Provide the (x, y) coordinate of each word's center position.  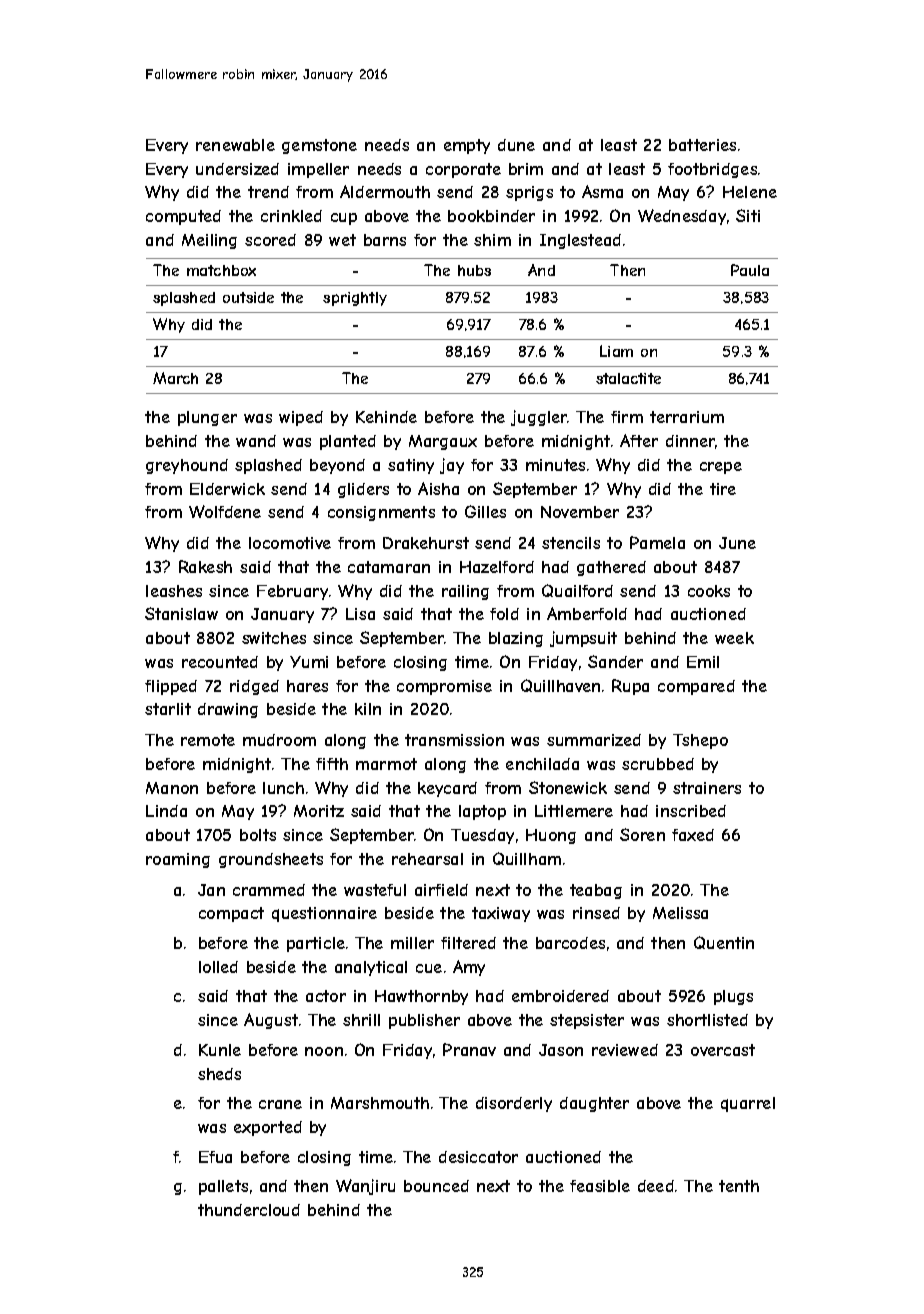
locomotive (290, 543)
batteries (702, 145)
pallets (223, 1187)
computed (183, 217)
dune (516, 145)
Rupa (630, 687)
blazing (516, 639)
